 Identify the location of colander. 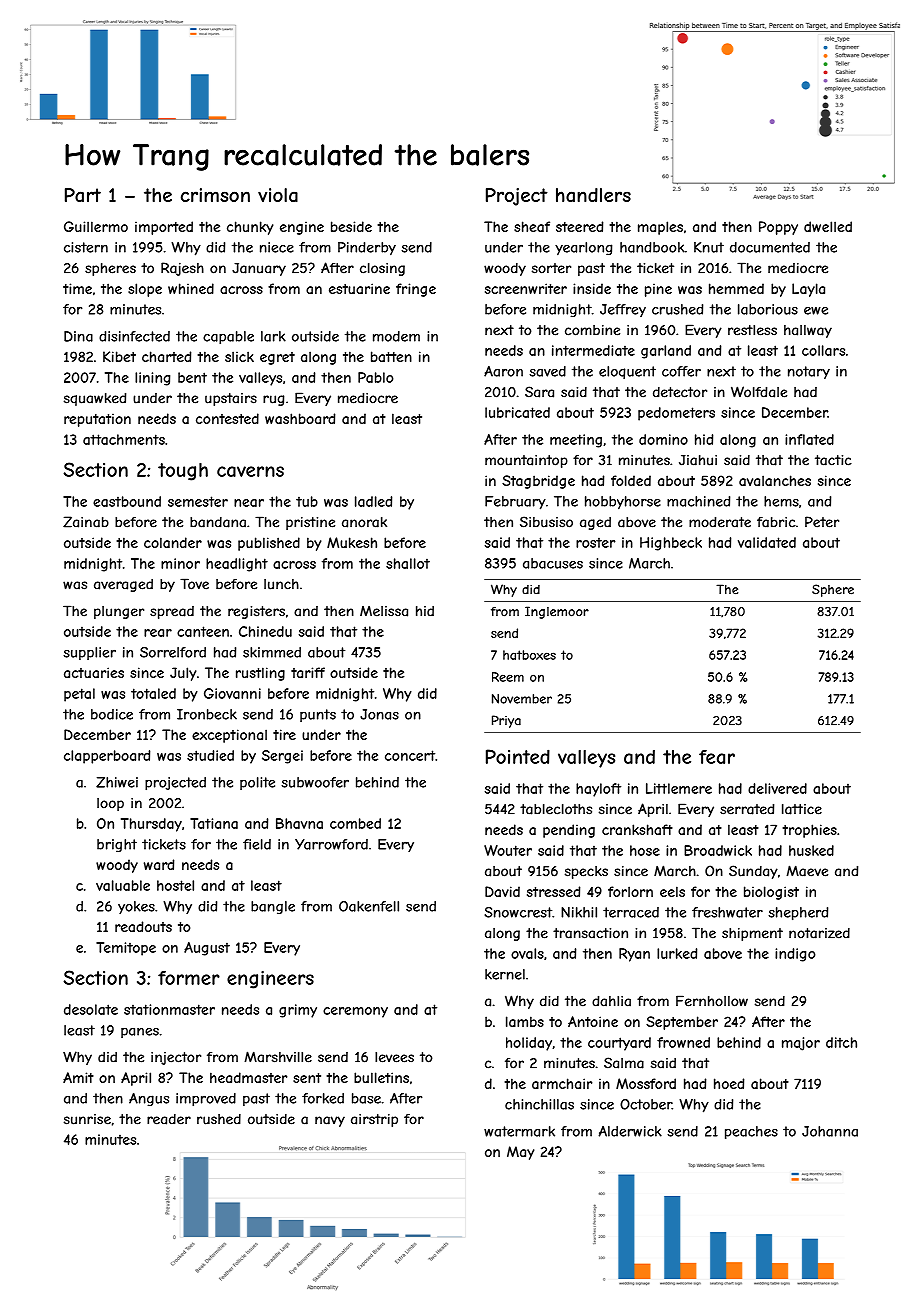
(173, 542).
